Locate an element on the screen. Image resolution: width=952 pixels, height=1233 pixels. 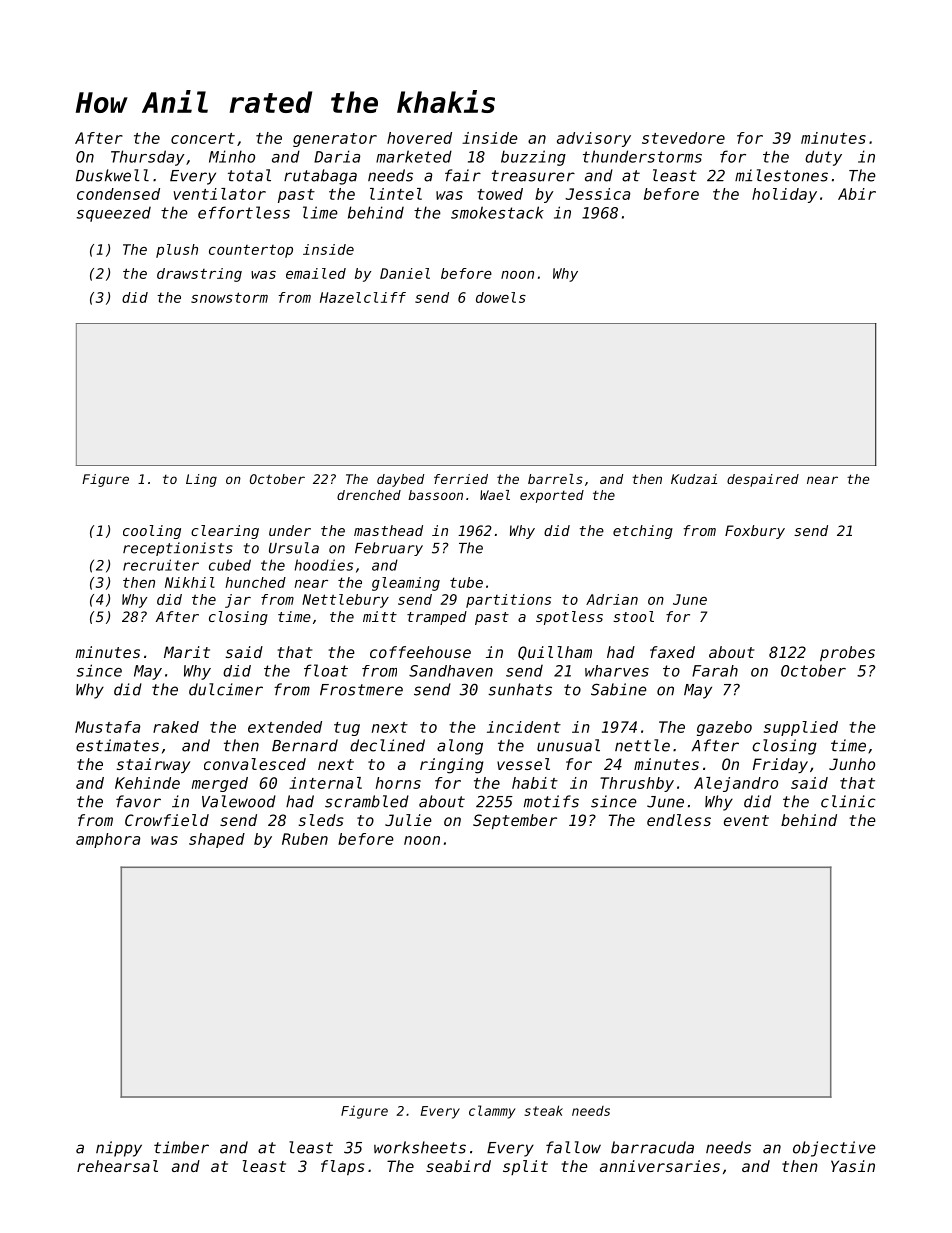
extended is located at coordinates (285, 727).
